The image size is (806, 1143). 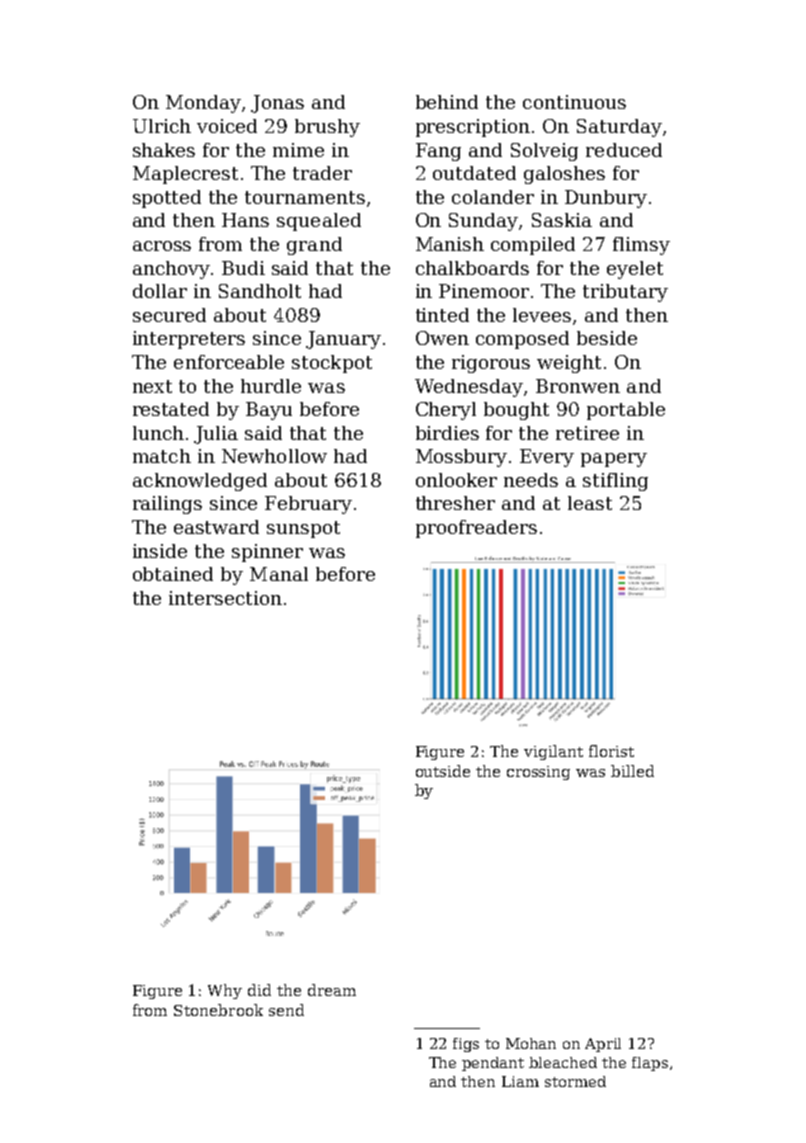 I want to click on did, so click(x=259, y=990).
